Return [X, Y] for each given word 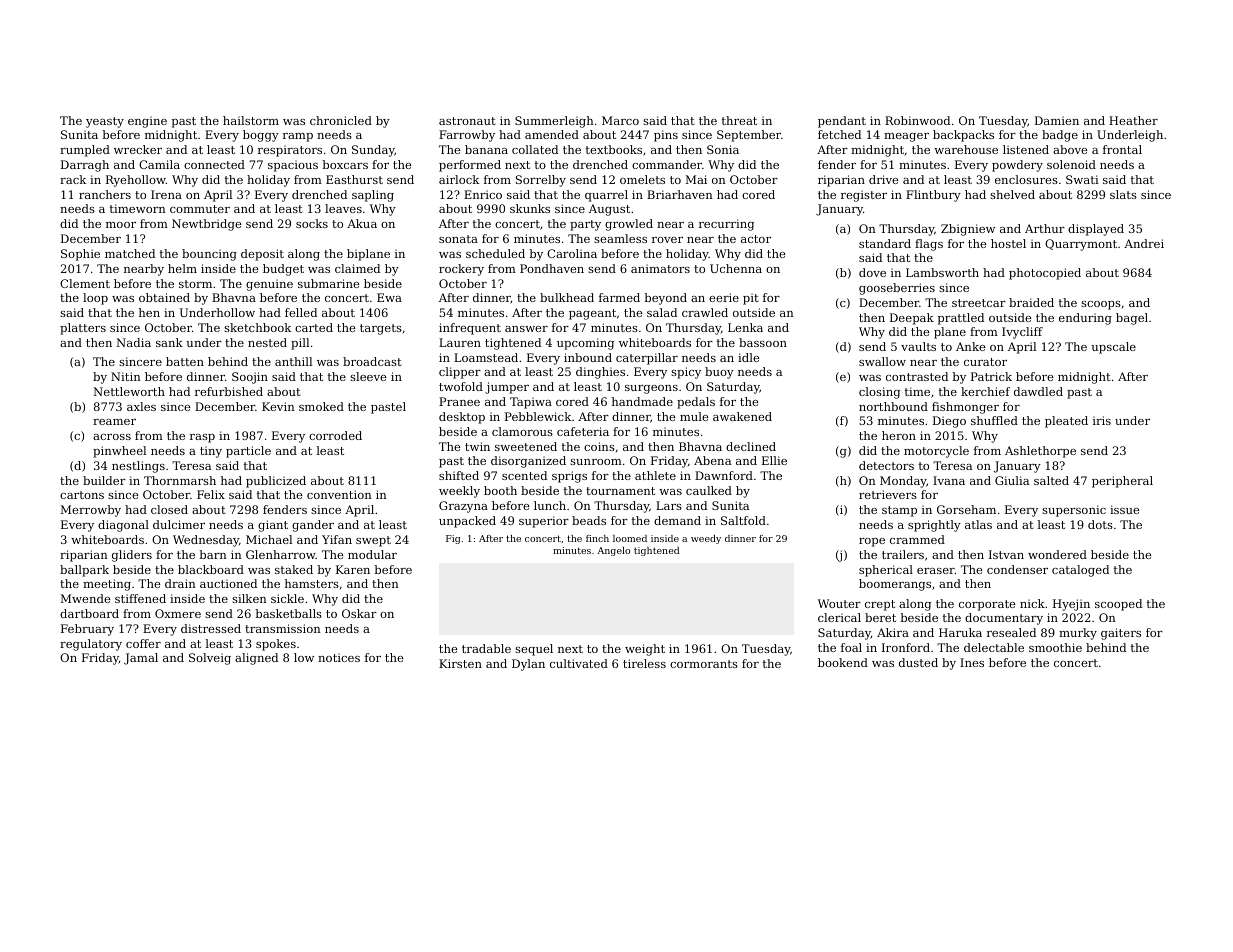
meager [906, 137]
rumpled [85, 151]
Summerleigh [554, 122]
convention [339, 494]
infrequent [470, 329]
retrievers [888, 494]
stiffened [140, 598]
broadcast [372, 361]
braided [1031, 302]
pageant [592, 314]
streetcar [979, 303]
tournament [620, 491]
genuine [269, 285]
